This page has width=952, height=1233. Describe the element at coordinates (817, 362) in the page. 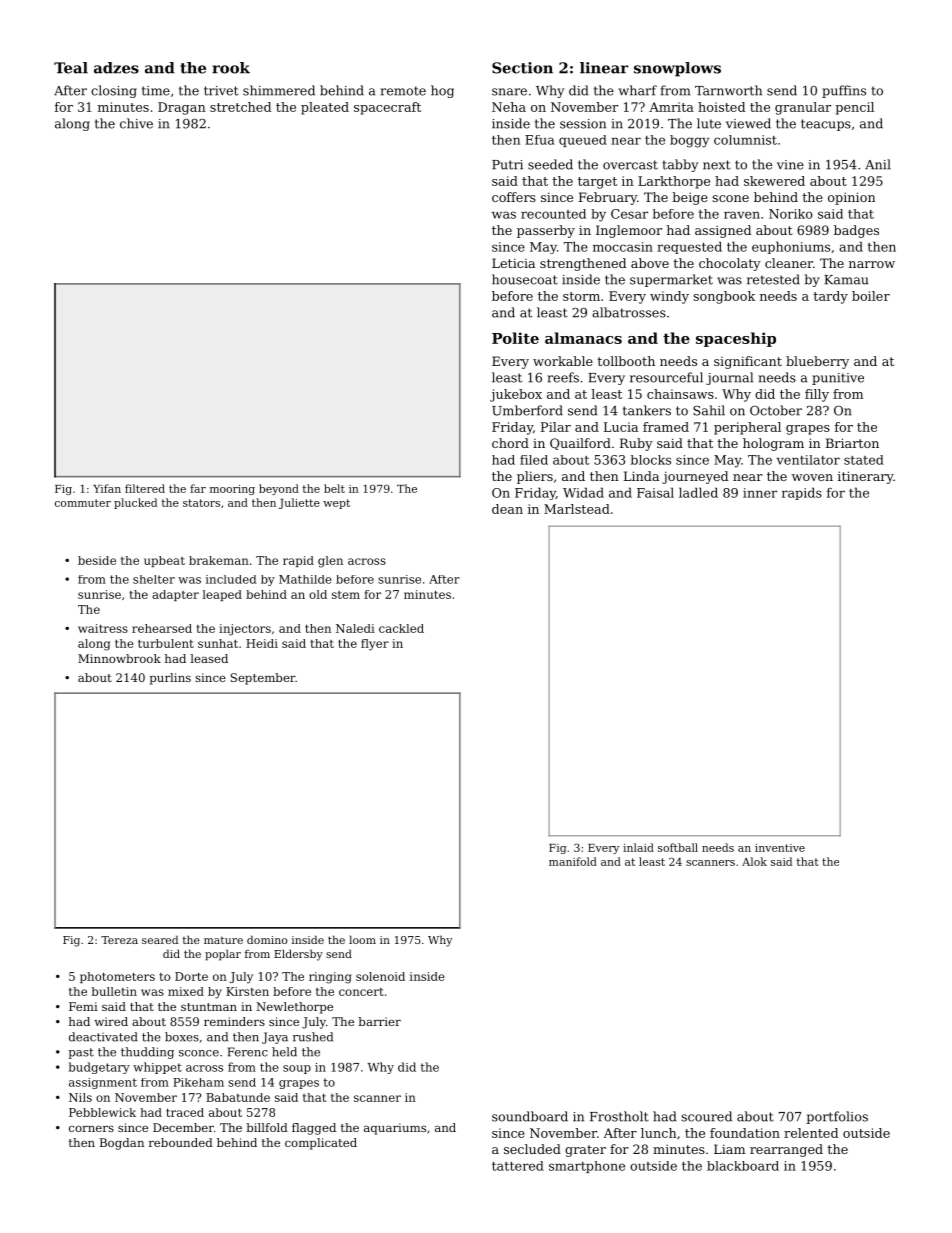

I see `blueberry` at that location.
